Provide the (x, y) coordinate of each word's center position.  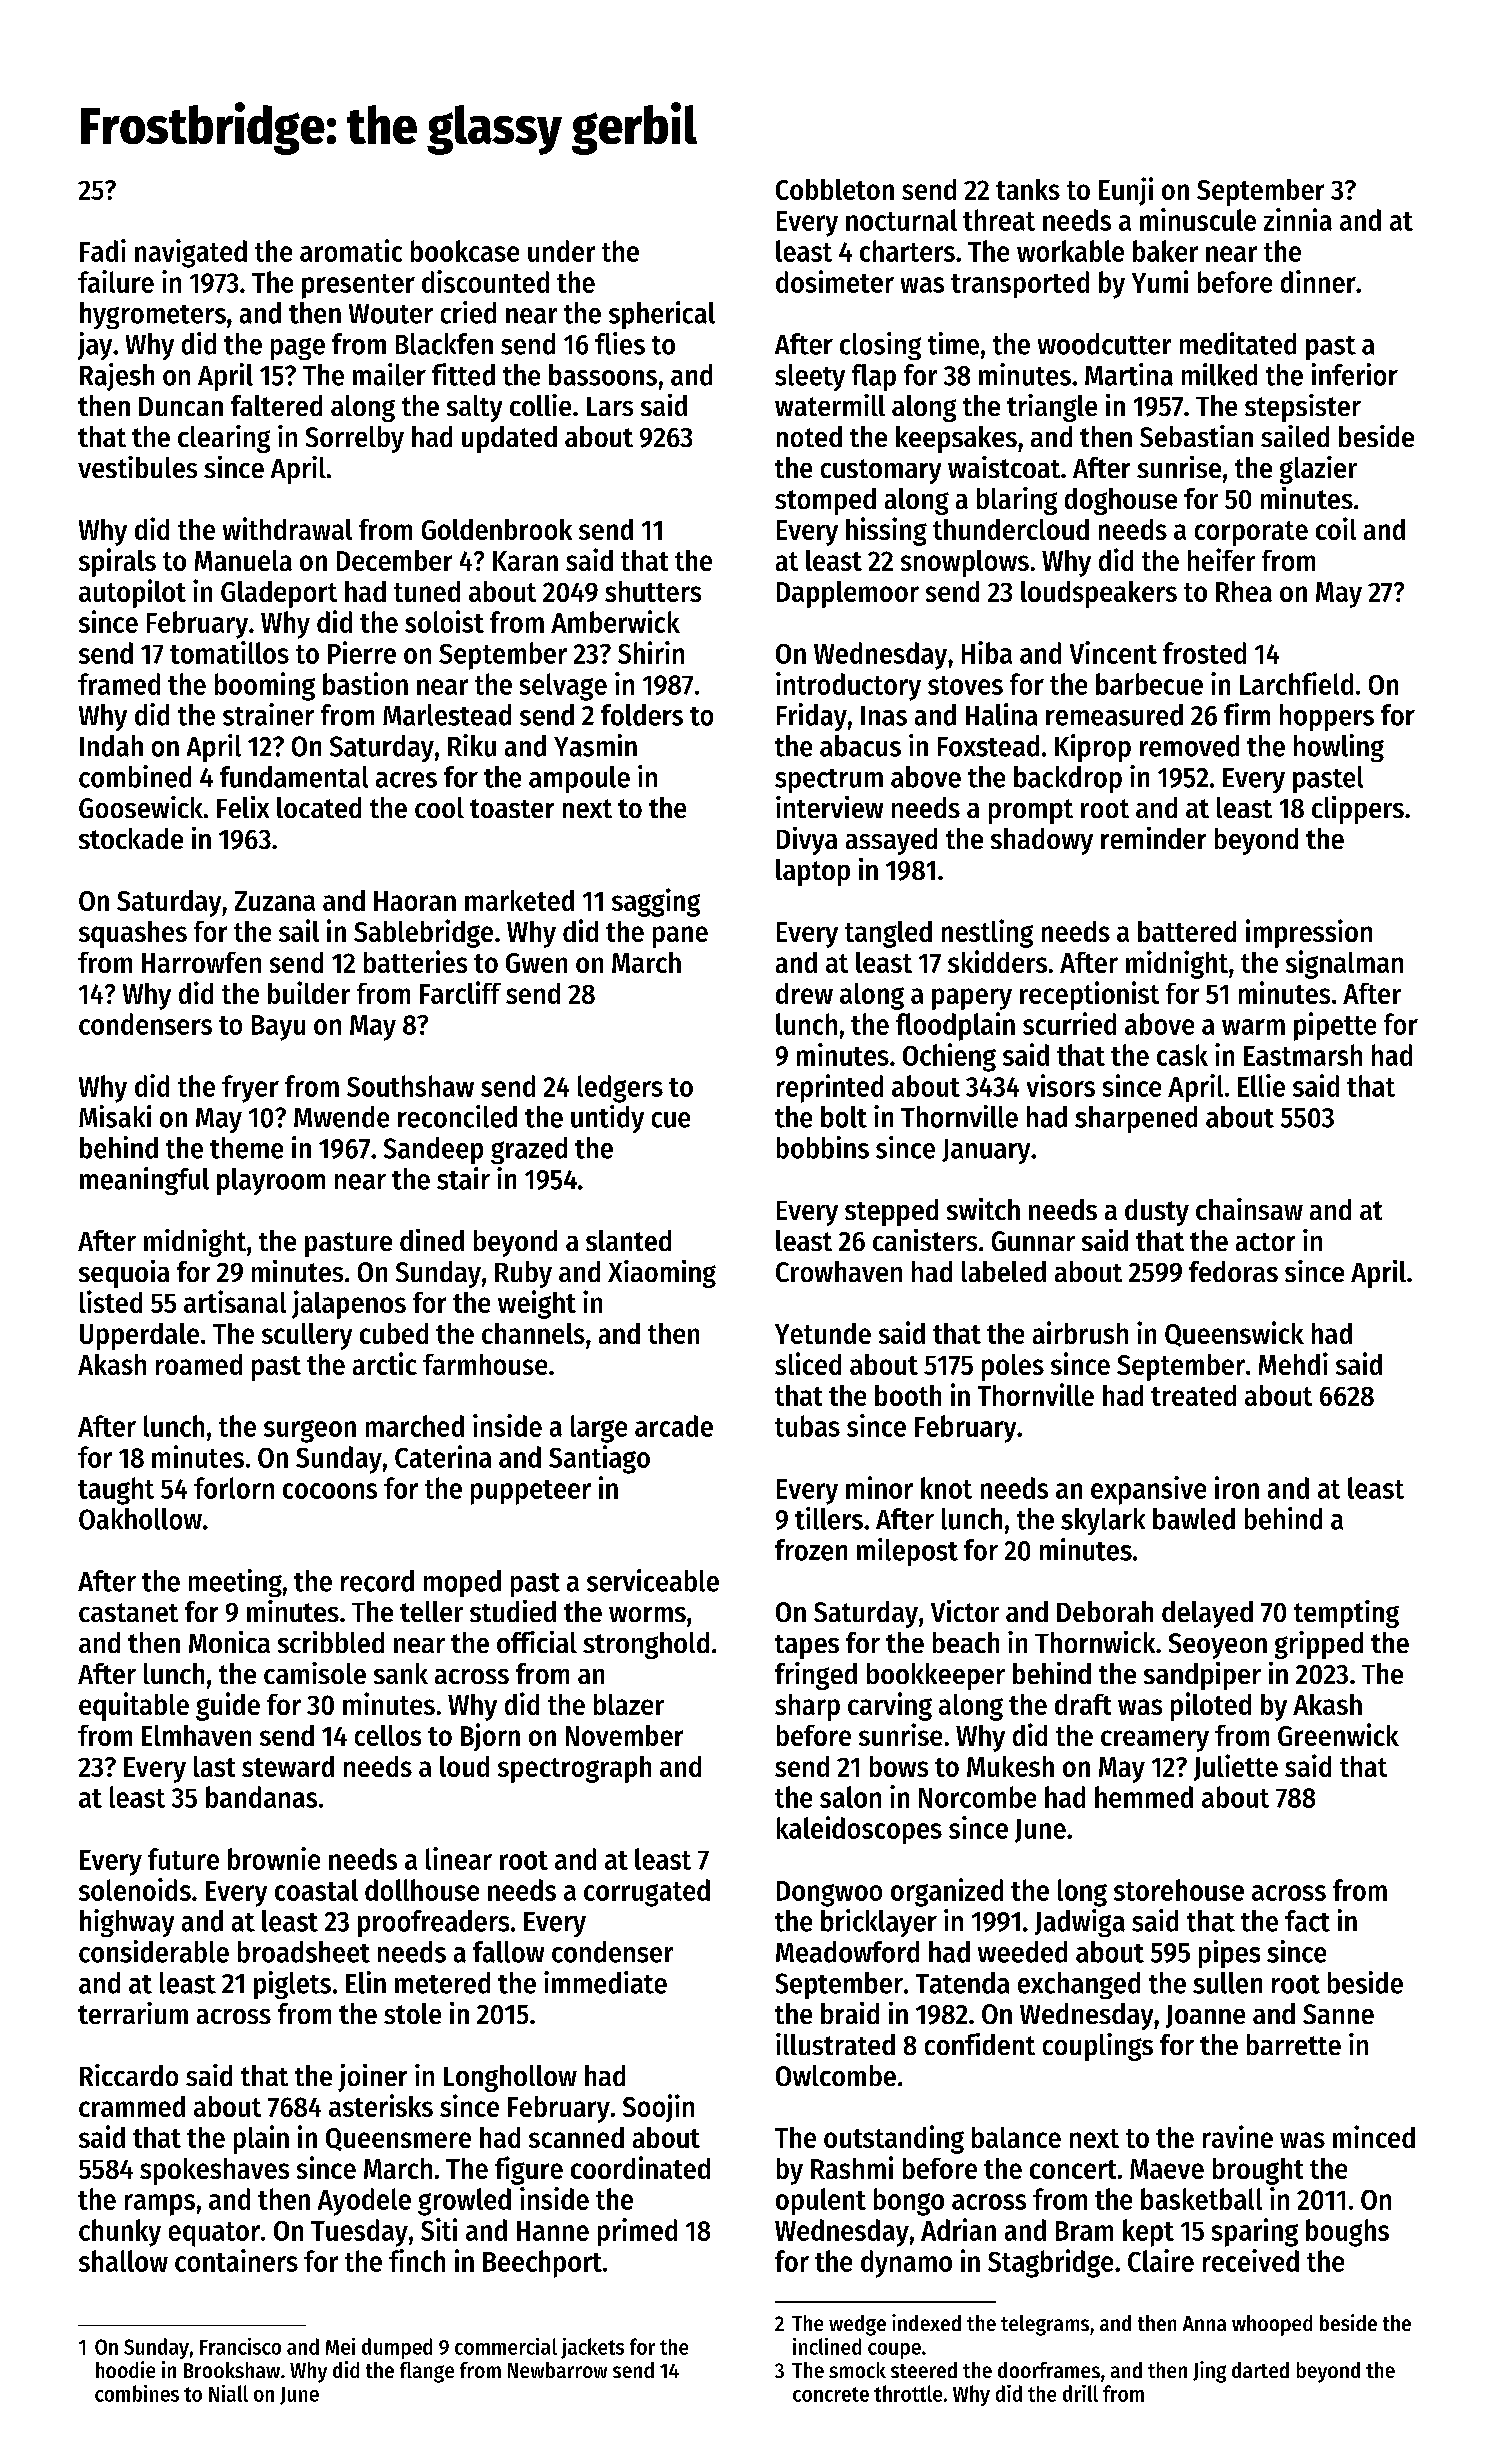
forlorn (234, 1488)
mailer (389, 374)
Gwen (536, 963)
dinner (1318, 281)
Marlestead (447, 715)
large (599, 1429)
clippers (1358, 810)
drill (1080, 2393)
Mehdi (1293, 1363)
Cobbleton (835, 189)
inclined (827, 2346)
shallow (123, 2261)
